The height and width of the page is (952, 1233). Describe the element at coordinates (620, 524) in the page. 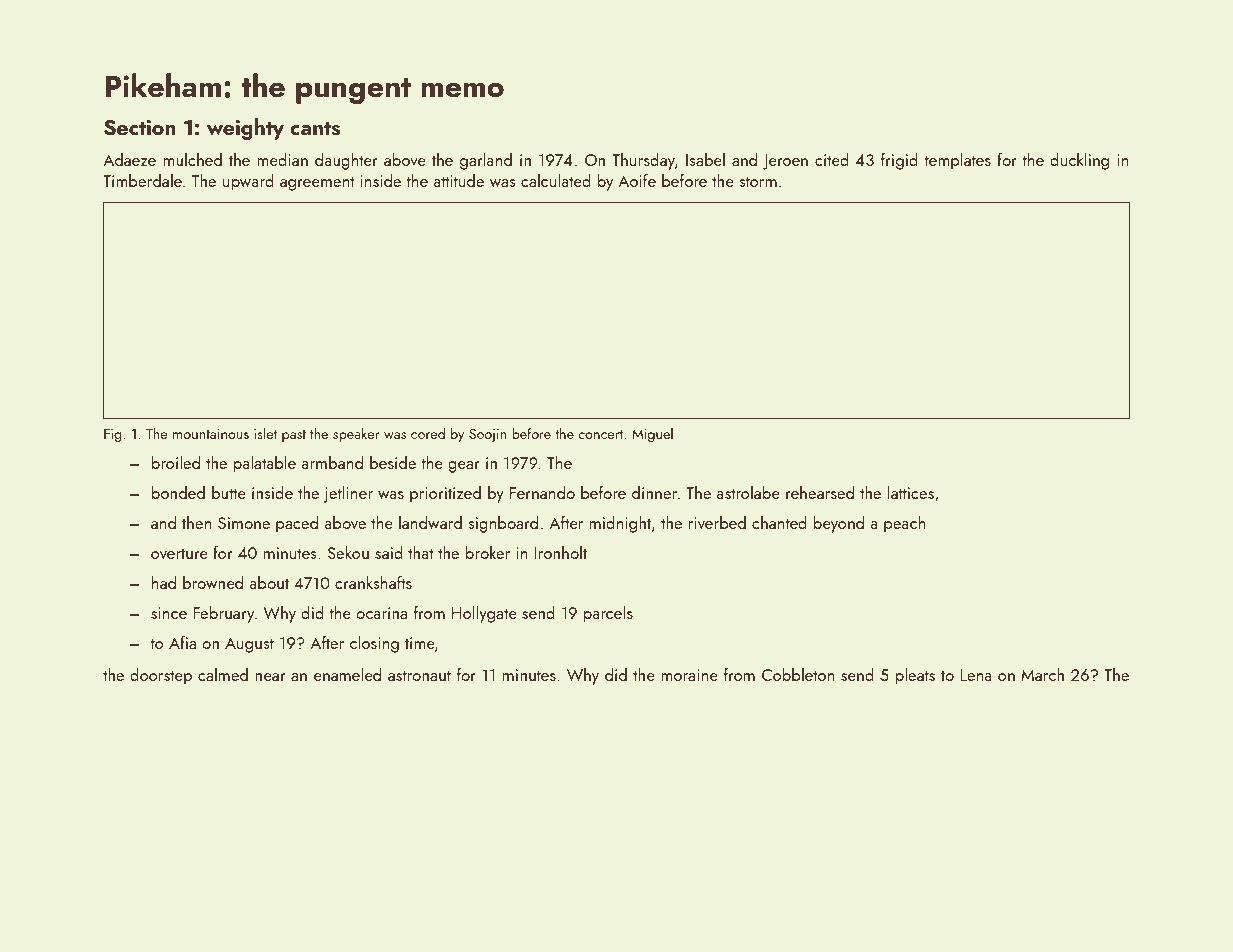

I see `midnight` at that location.
